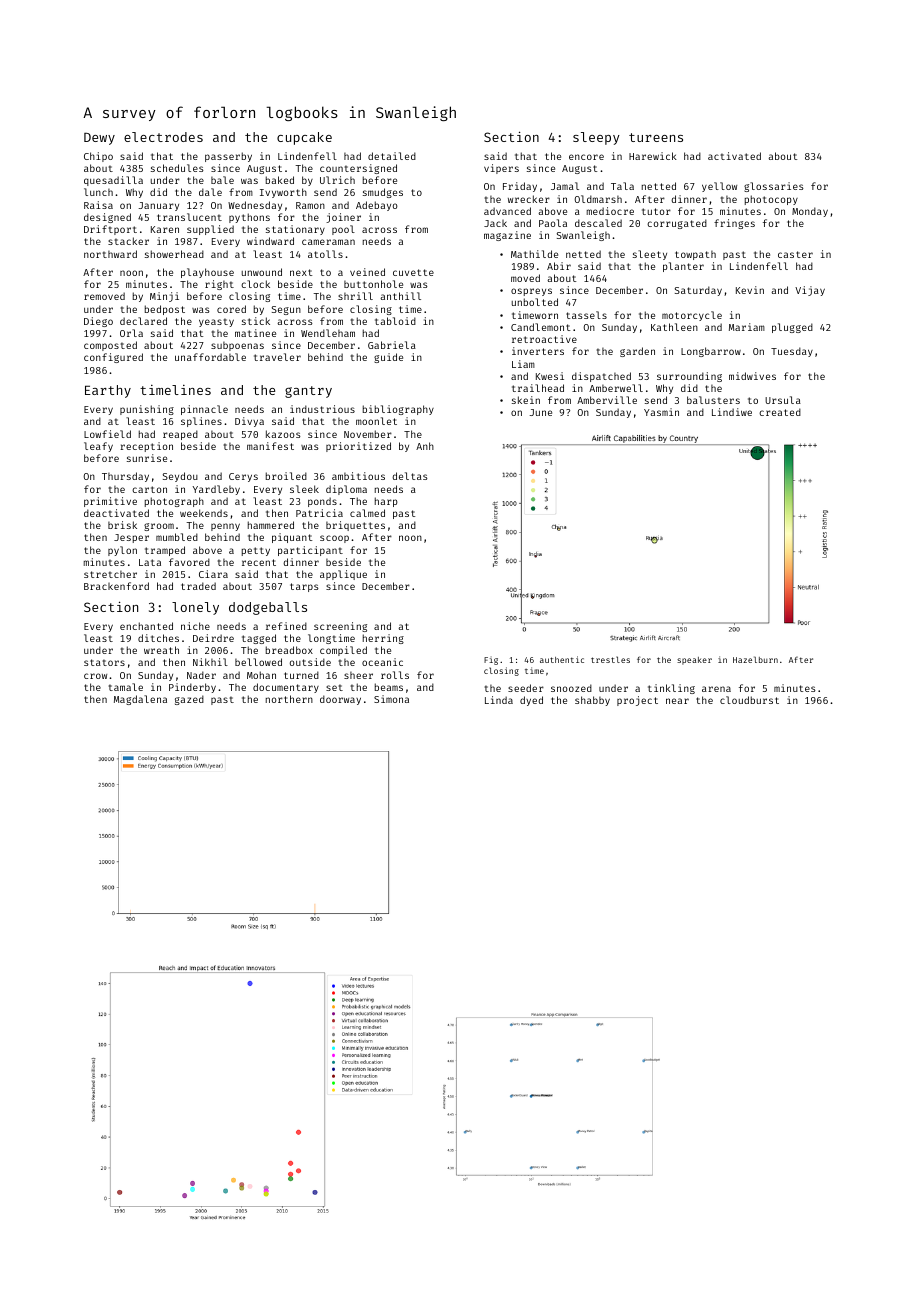 The width and height of the screenshot is (924, 1308). I want to click on manifest, so click(270, 446).
